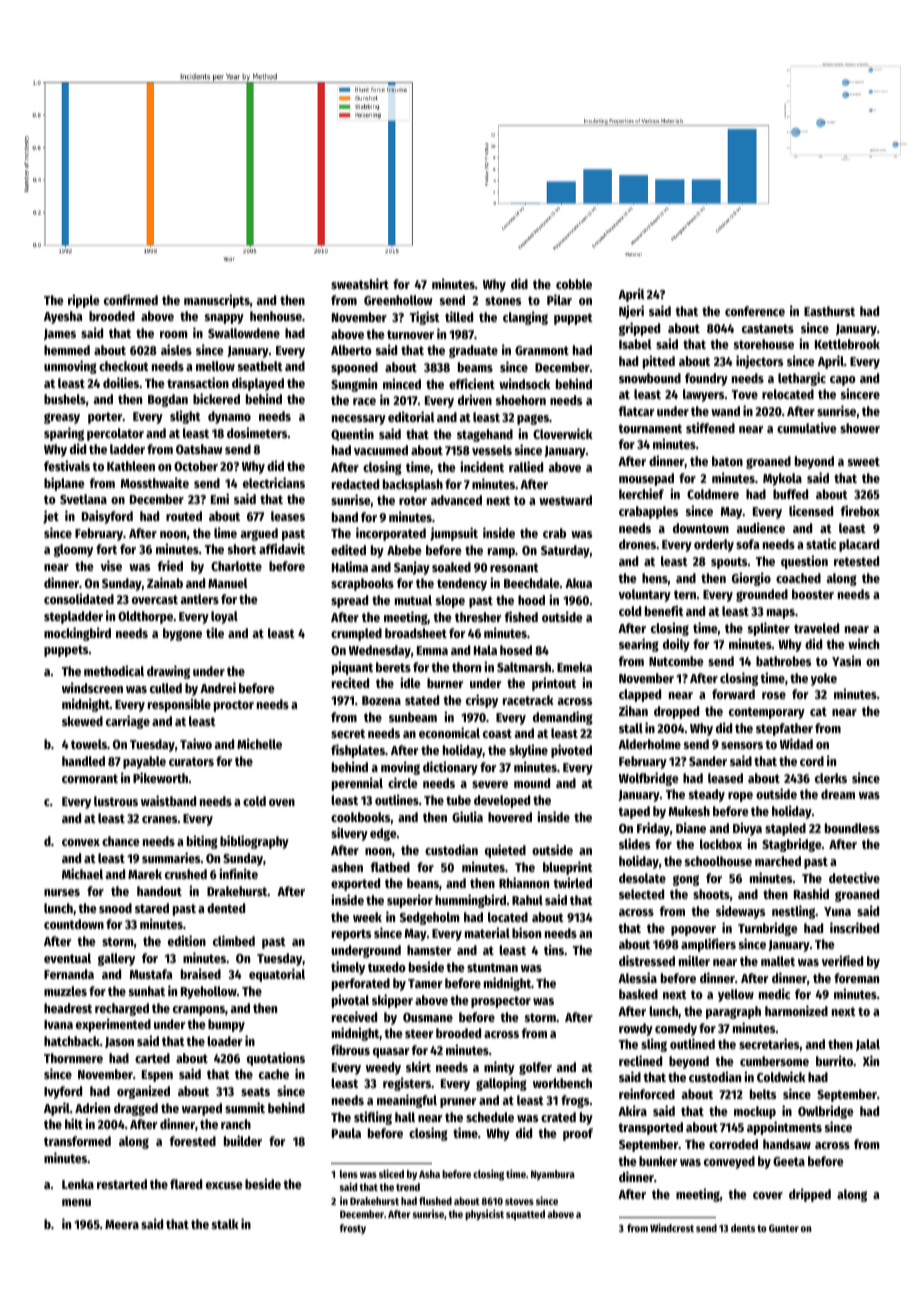 The image size is (924, 1308). Describe the element at coordinates (473, 351) in the image. I see `graduate` at that location.
